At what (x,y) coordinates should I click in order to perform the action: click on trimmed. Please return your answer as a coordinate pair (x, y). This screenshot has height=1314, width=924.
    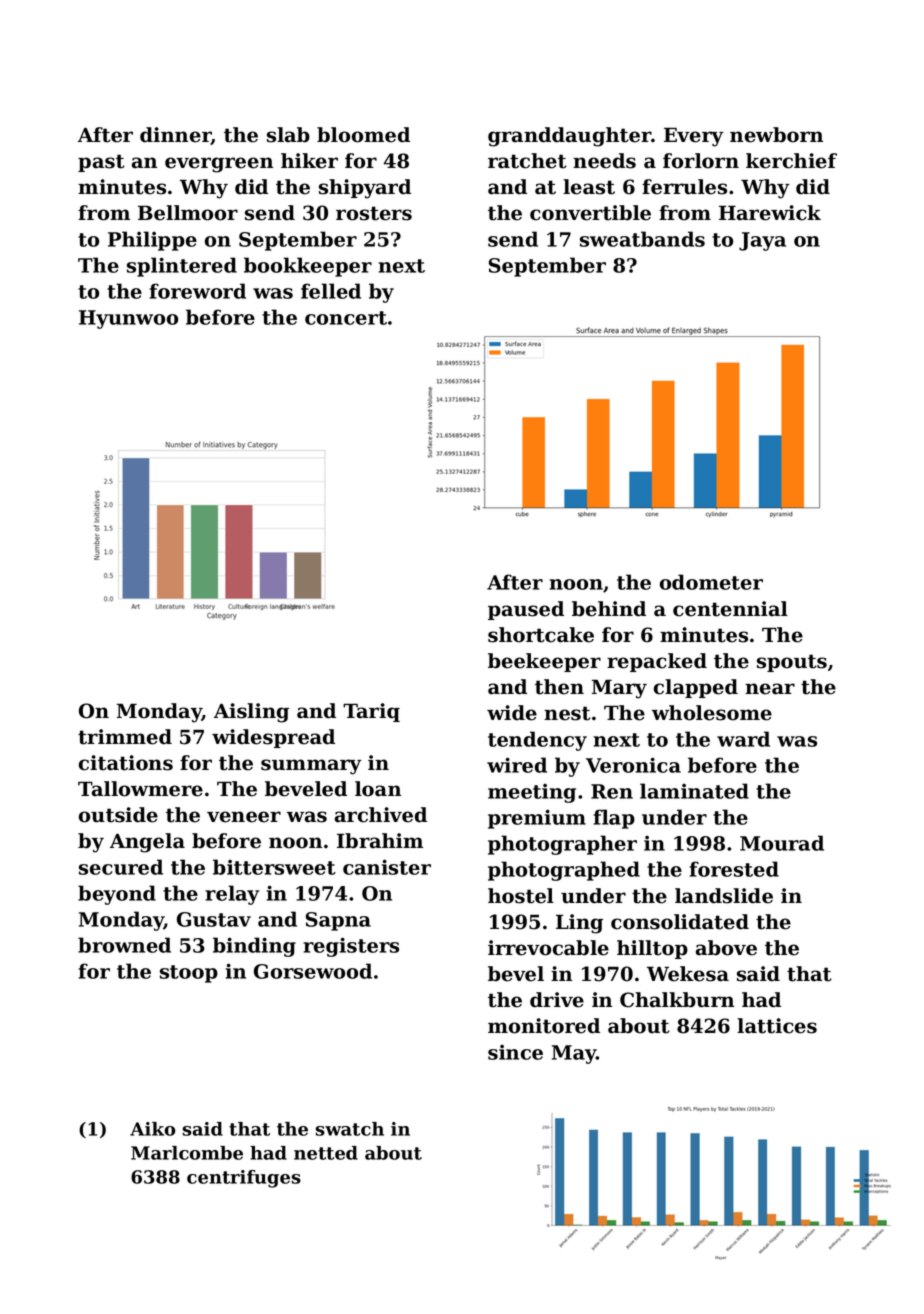
    Looking at the image, I should click on (125, 737).
